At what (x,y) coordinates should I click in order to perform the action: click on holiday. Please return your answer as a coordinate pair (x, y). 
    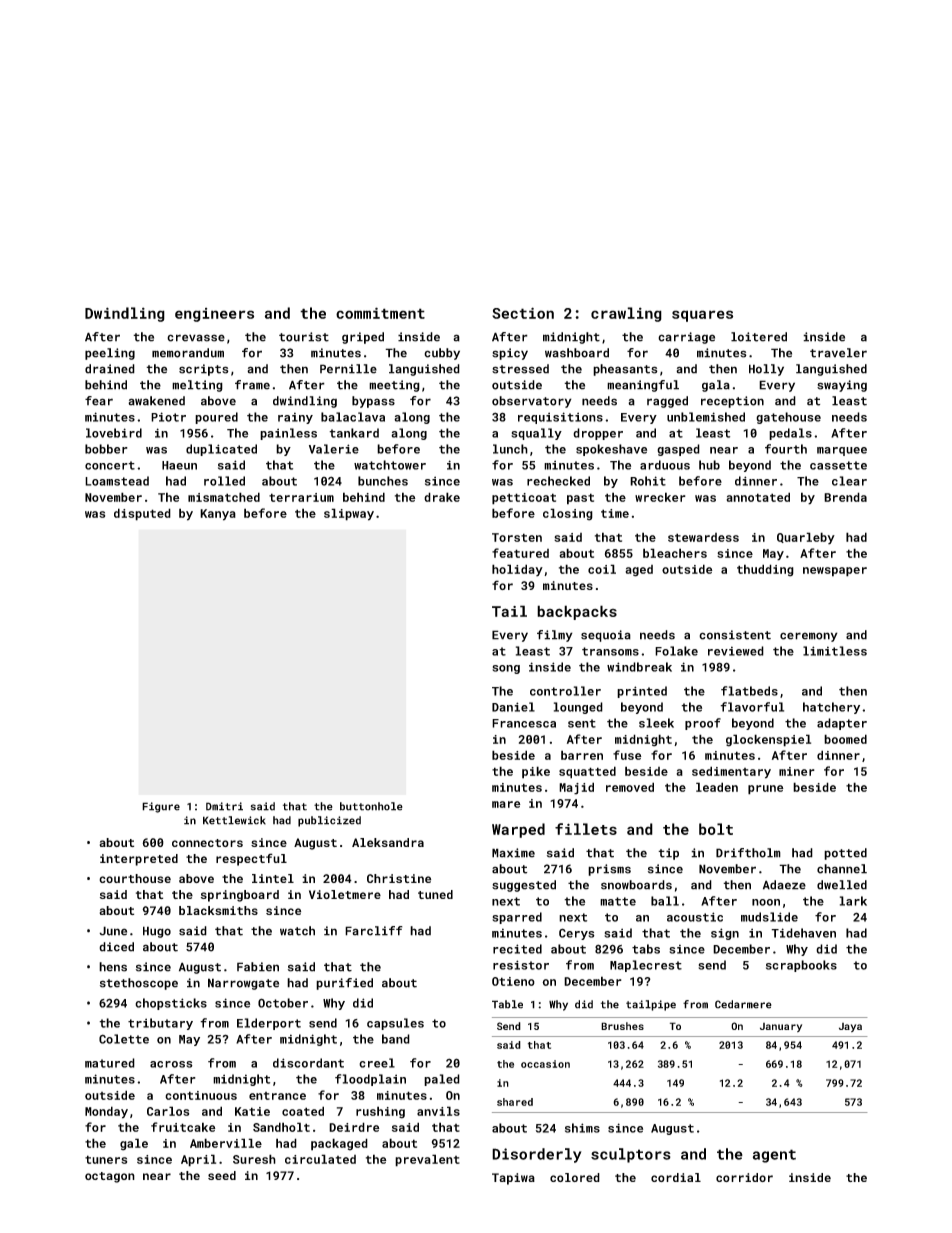
    Looking at the image, I should click on (517, 570).
